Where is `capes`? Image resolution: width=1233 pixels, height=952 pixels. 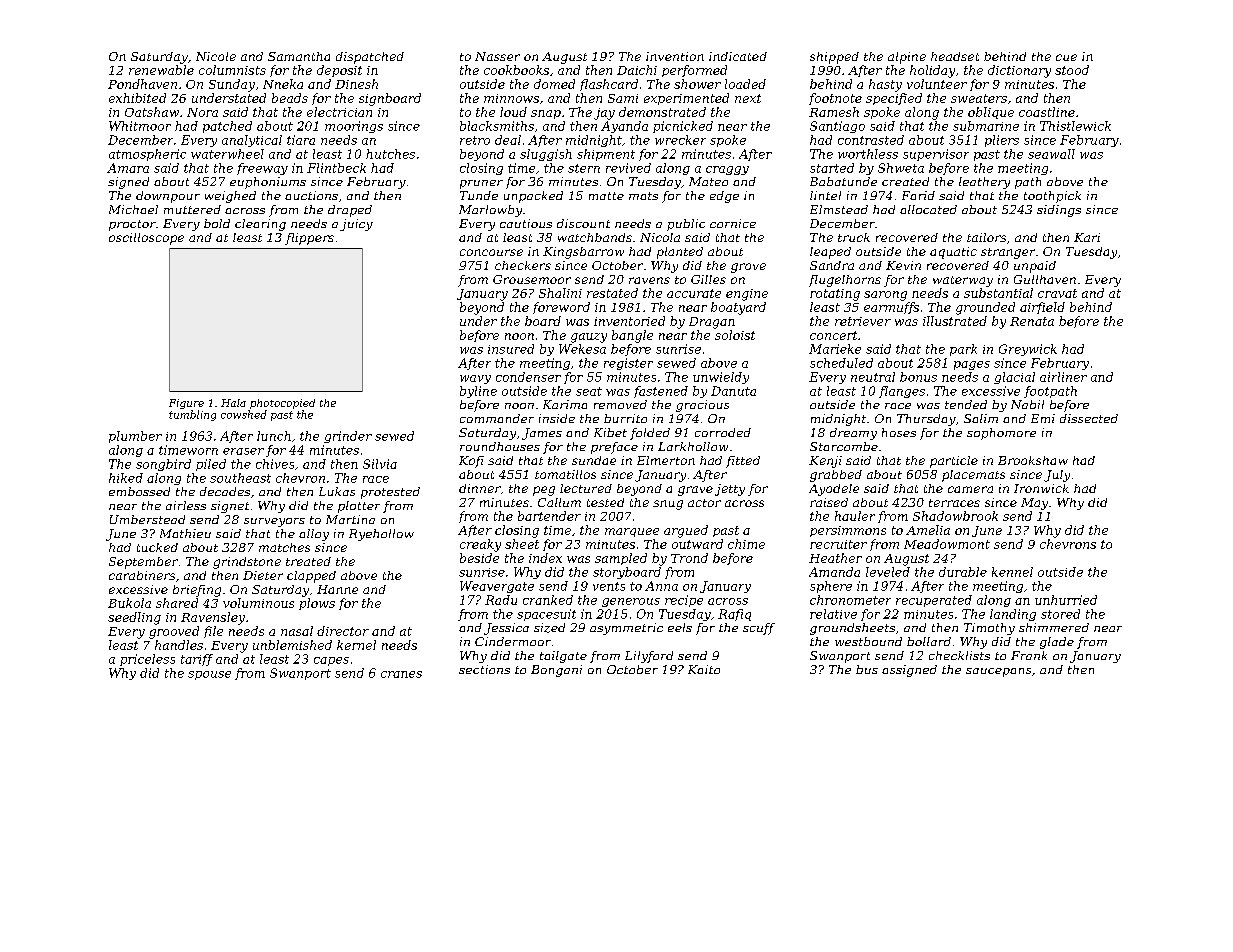
capes is located at coordinates (331, 661).
